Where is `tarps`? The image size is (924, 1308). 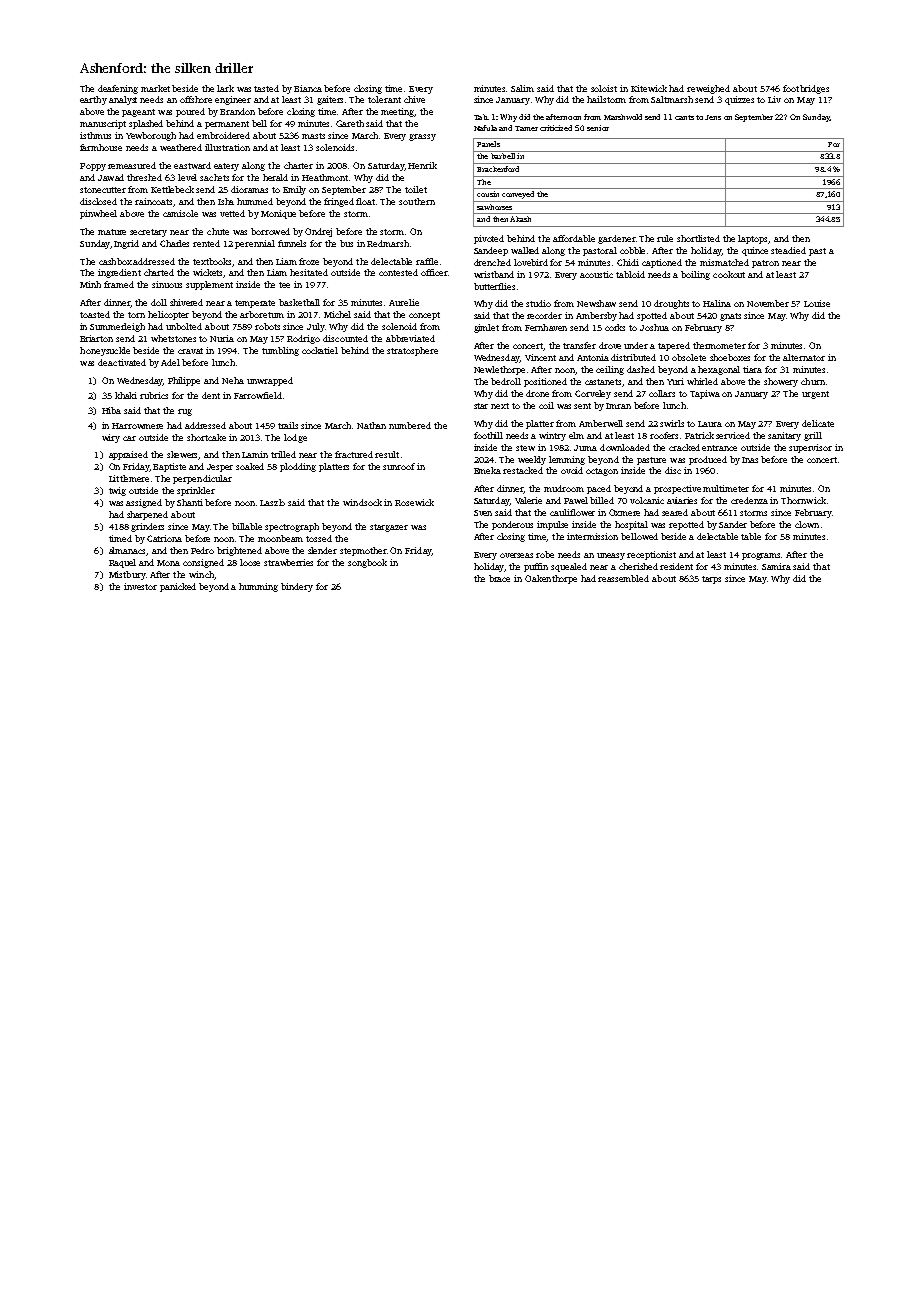 tarps is located at coordinates (711, 580).
